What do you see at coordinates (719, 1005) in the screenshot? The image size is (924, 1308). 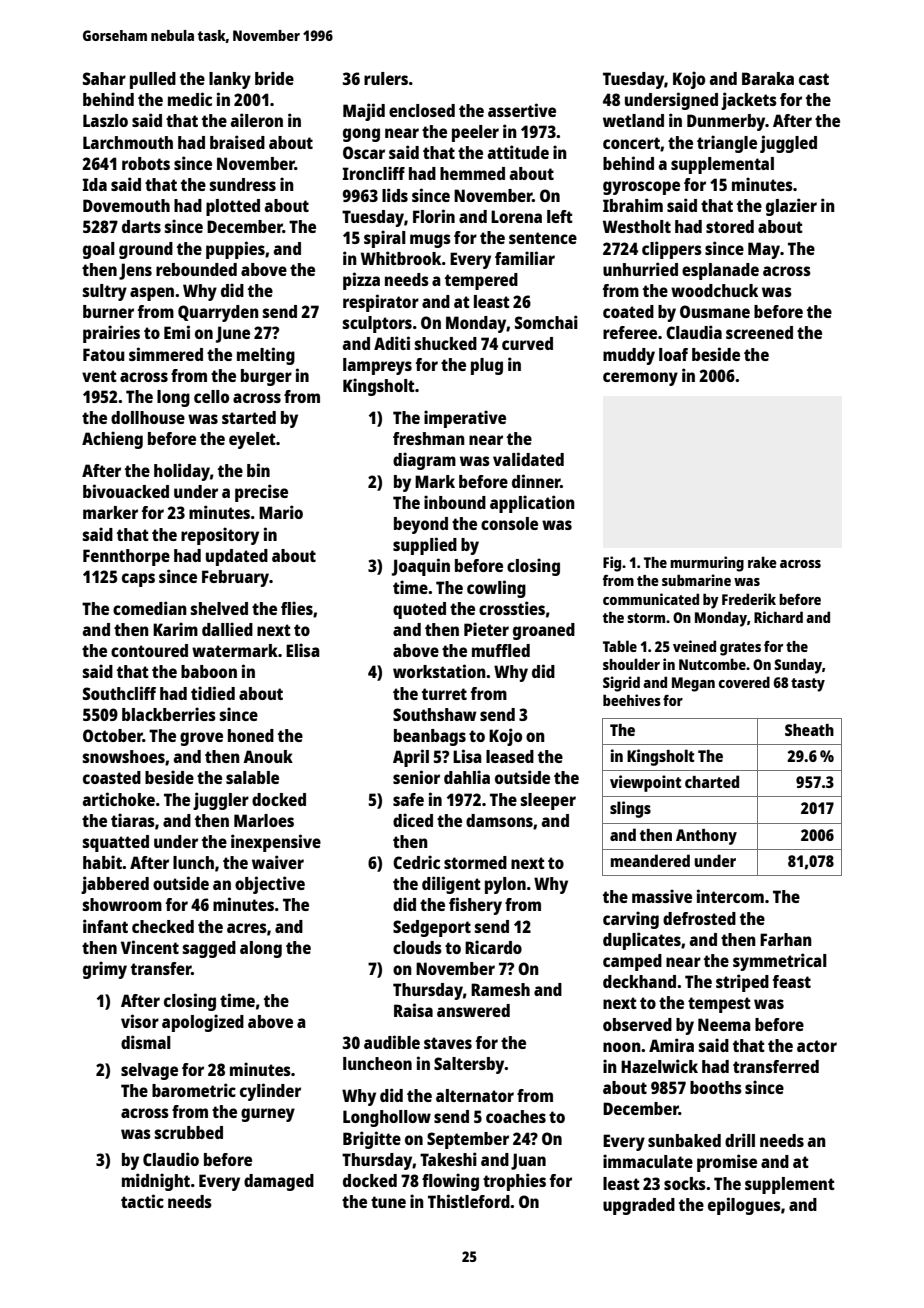 I see `tempest` at bounding box center [719, 1005].
